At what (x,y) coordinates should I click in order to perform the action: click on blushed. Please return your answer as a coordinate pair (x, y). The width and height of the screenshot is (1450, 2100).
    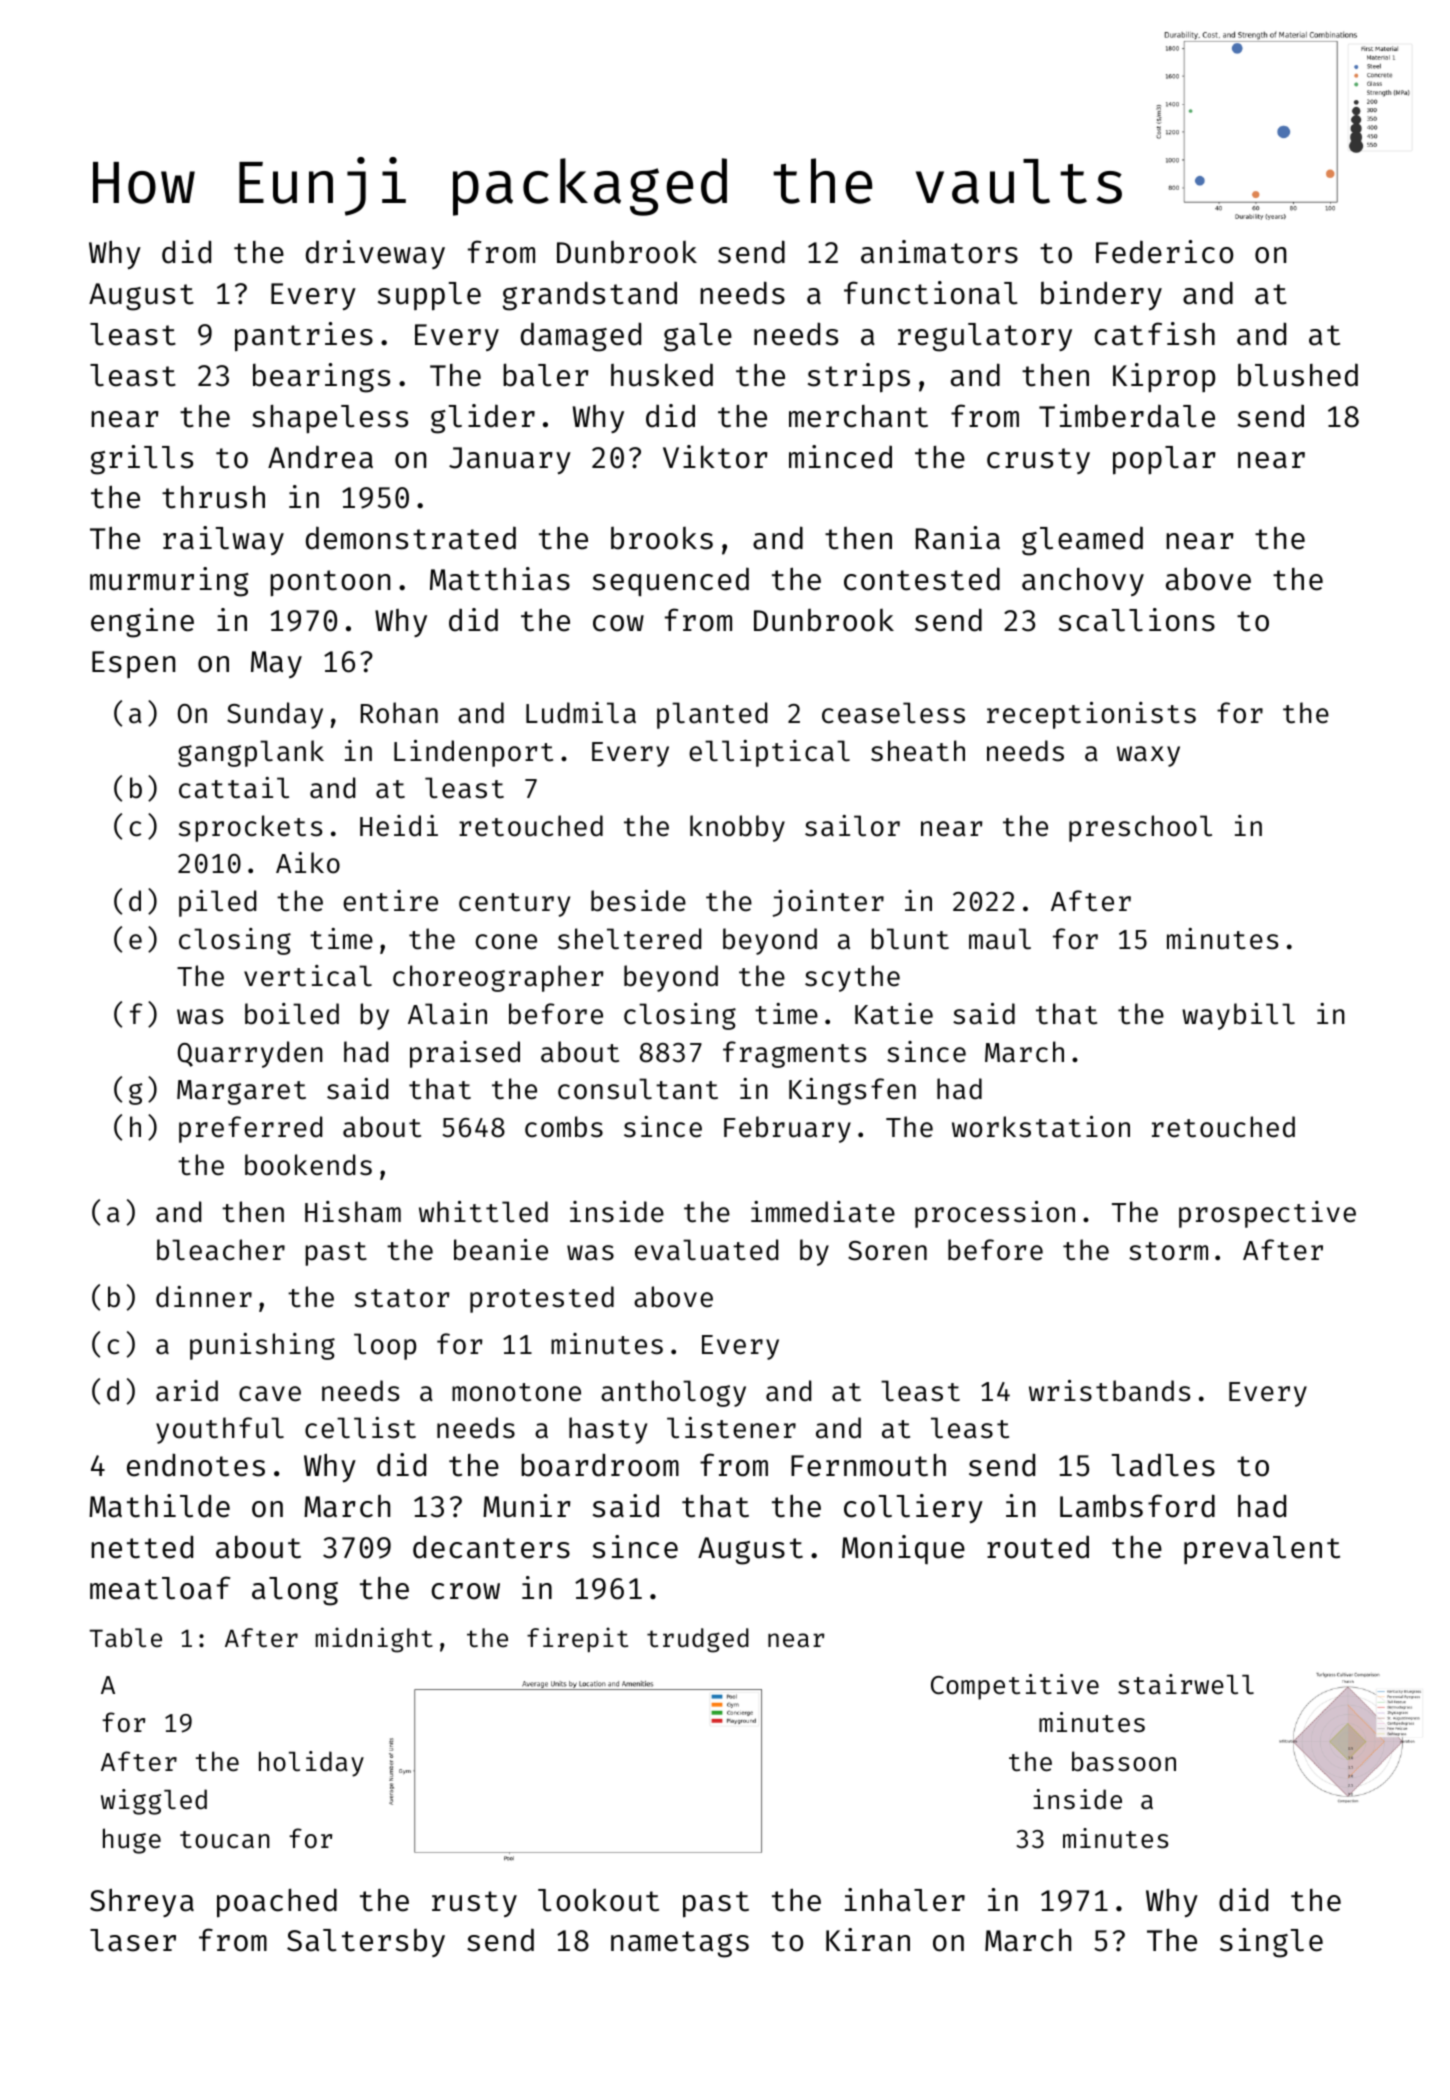
    Looking at the image, I should click on (1298, 375).
